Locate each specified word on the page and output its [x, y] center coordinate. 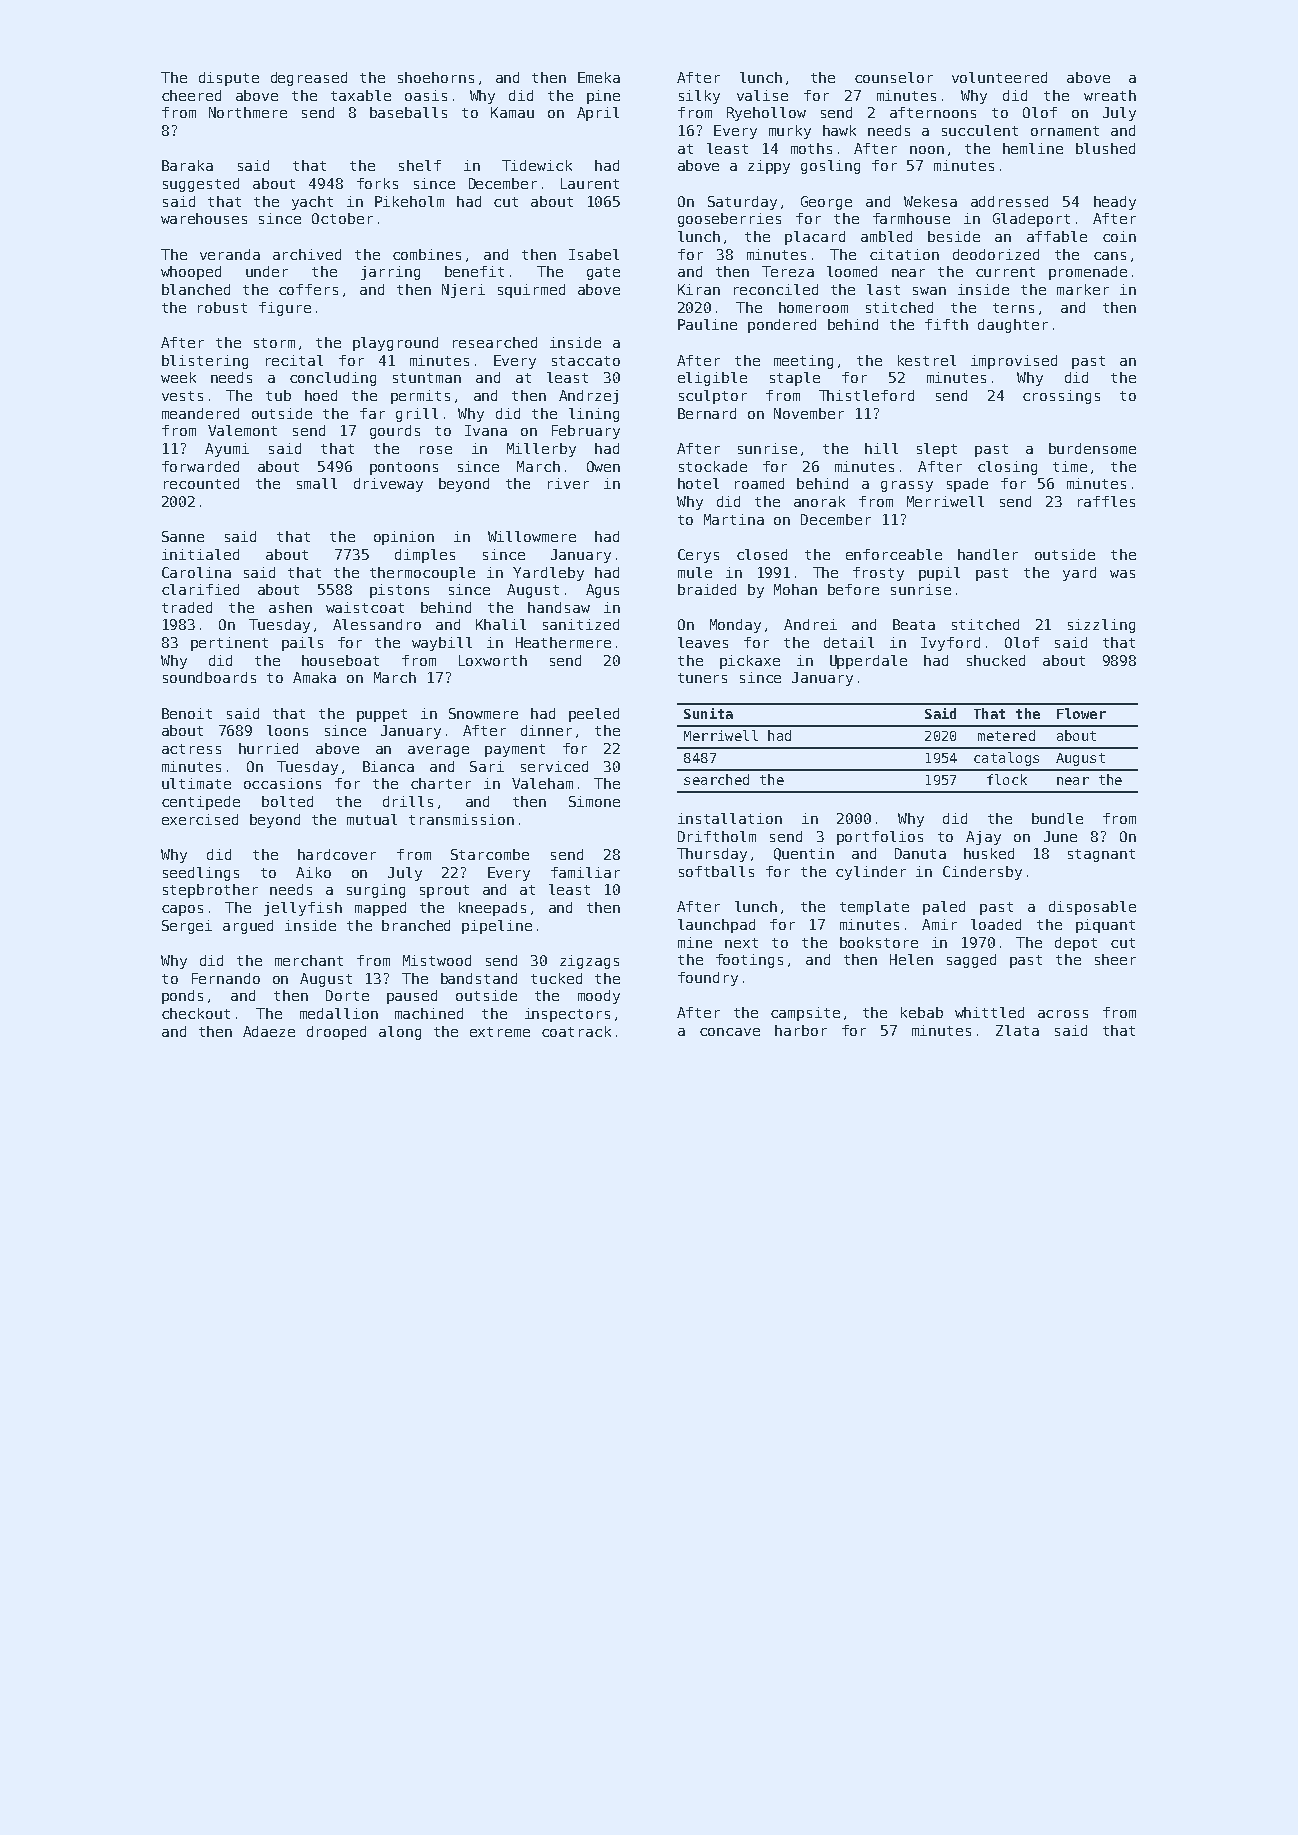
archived [307, 254]
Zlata [1017, 1030]
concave [730, 1032]
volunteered [999, 77]
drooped [336, 1033]
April [598, 114]
